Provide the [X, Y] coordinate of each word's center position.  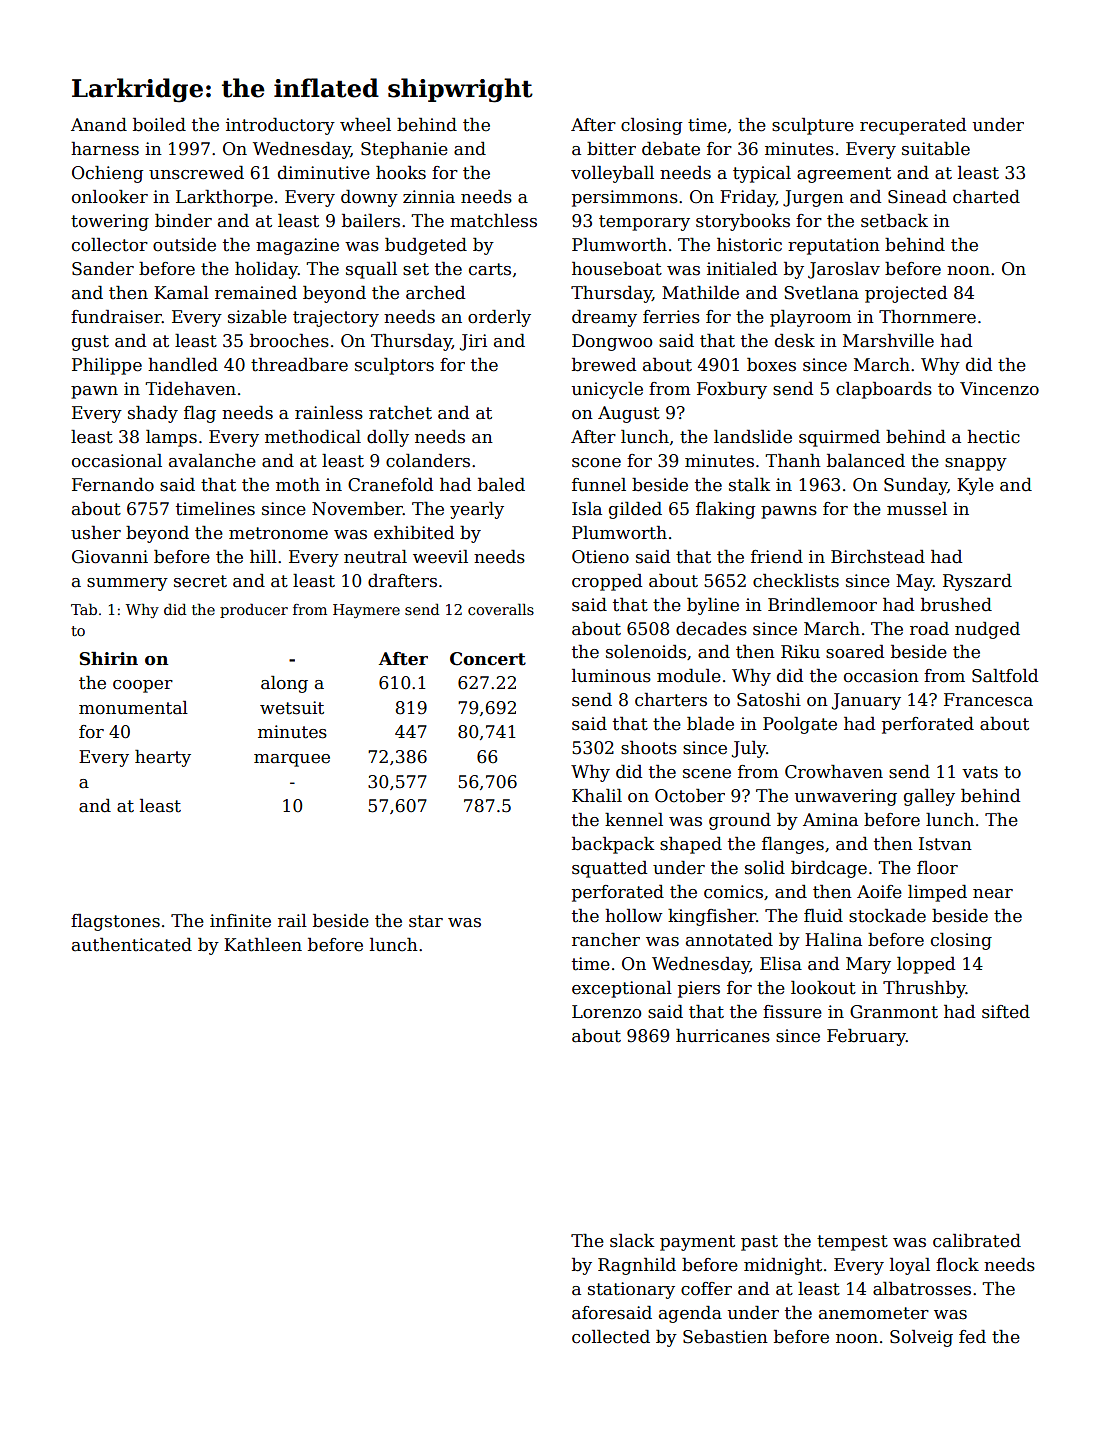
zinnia [429, 197]
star [426, 921]
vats [980, 772]
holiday [266, 270]
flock [957, 1265]
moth [298, 485]
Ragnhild [637, 1266]
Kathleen [263, 945]
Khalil [597, 796]
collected [611, 1337]
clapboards [884, 390]
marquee [292, 760]
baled [501, 485]
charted [986, 197]
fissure [792, 1012]
